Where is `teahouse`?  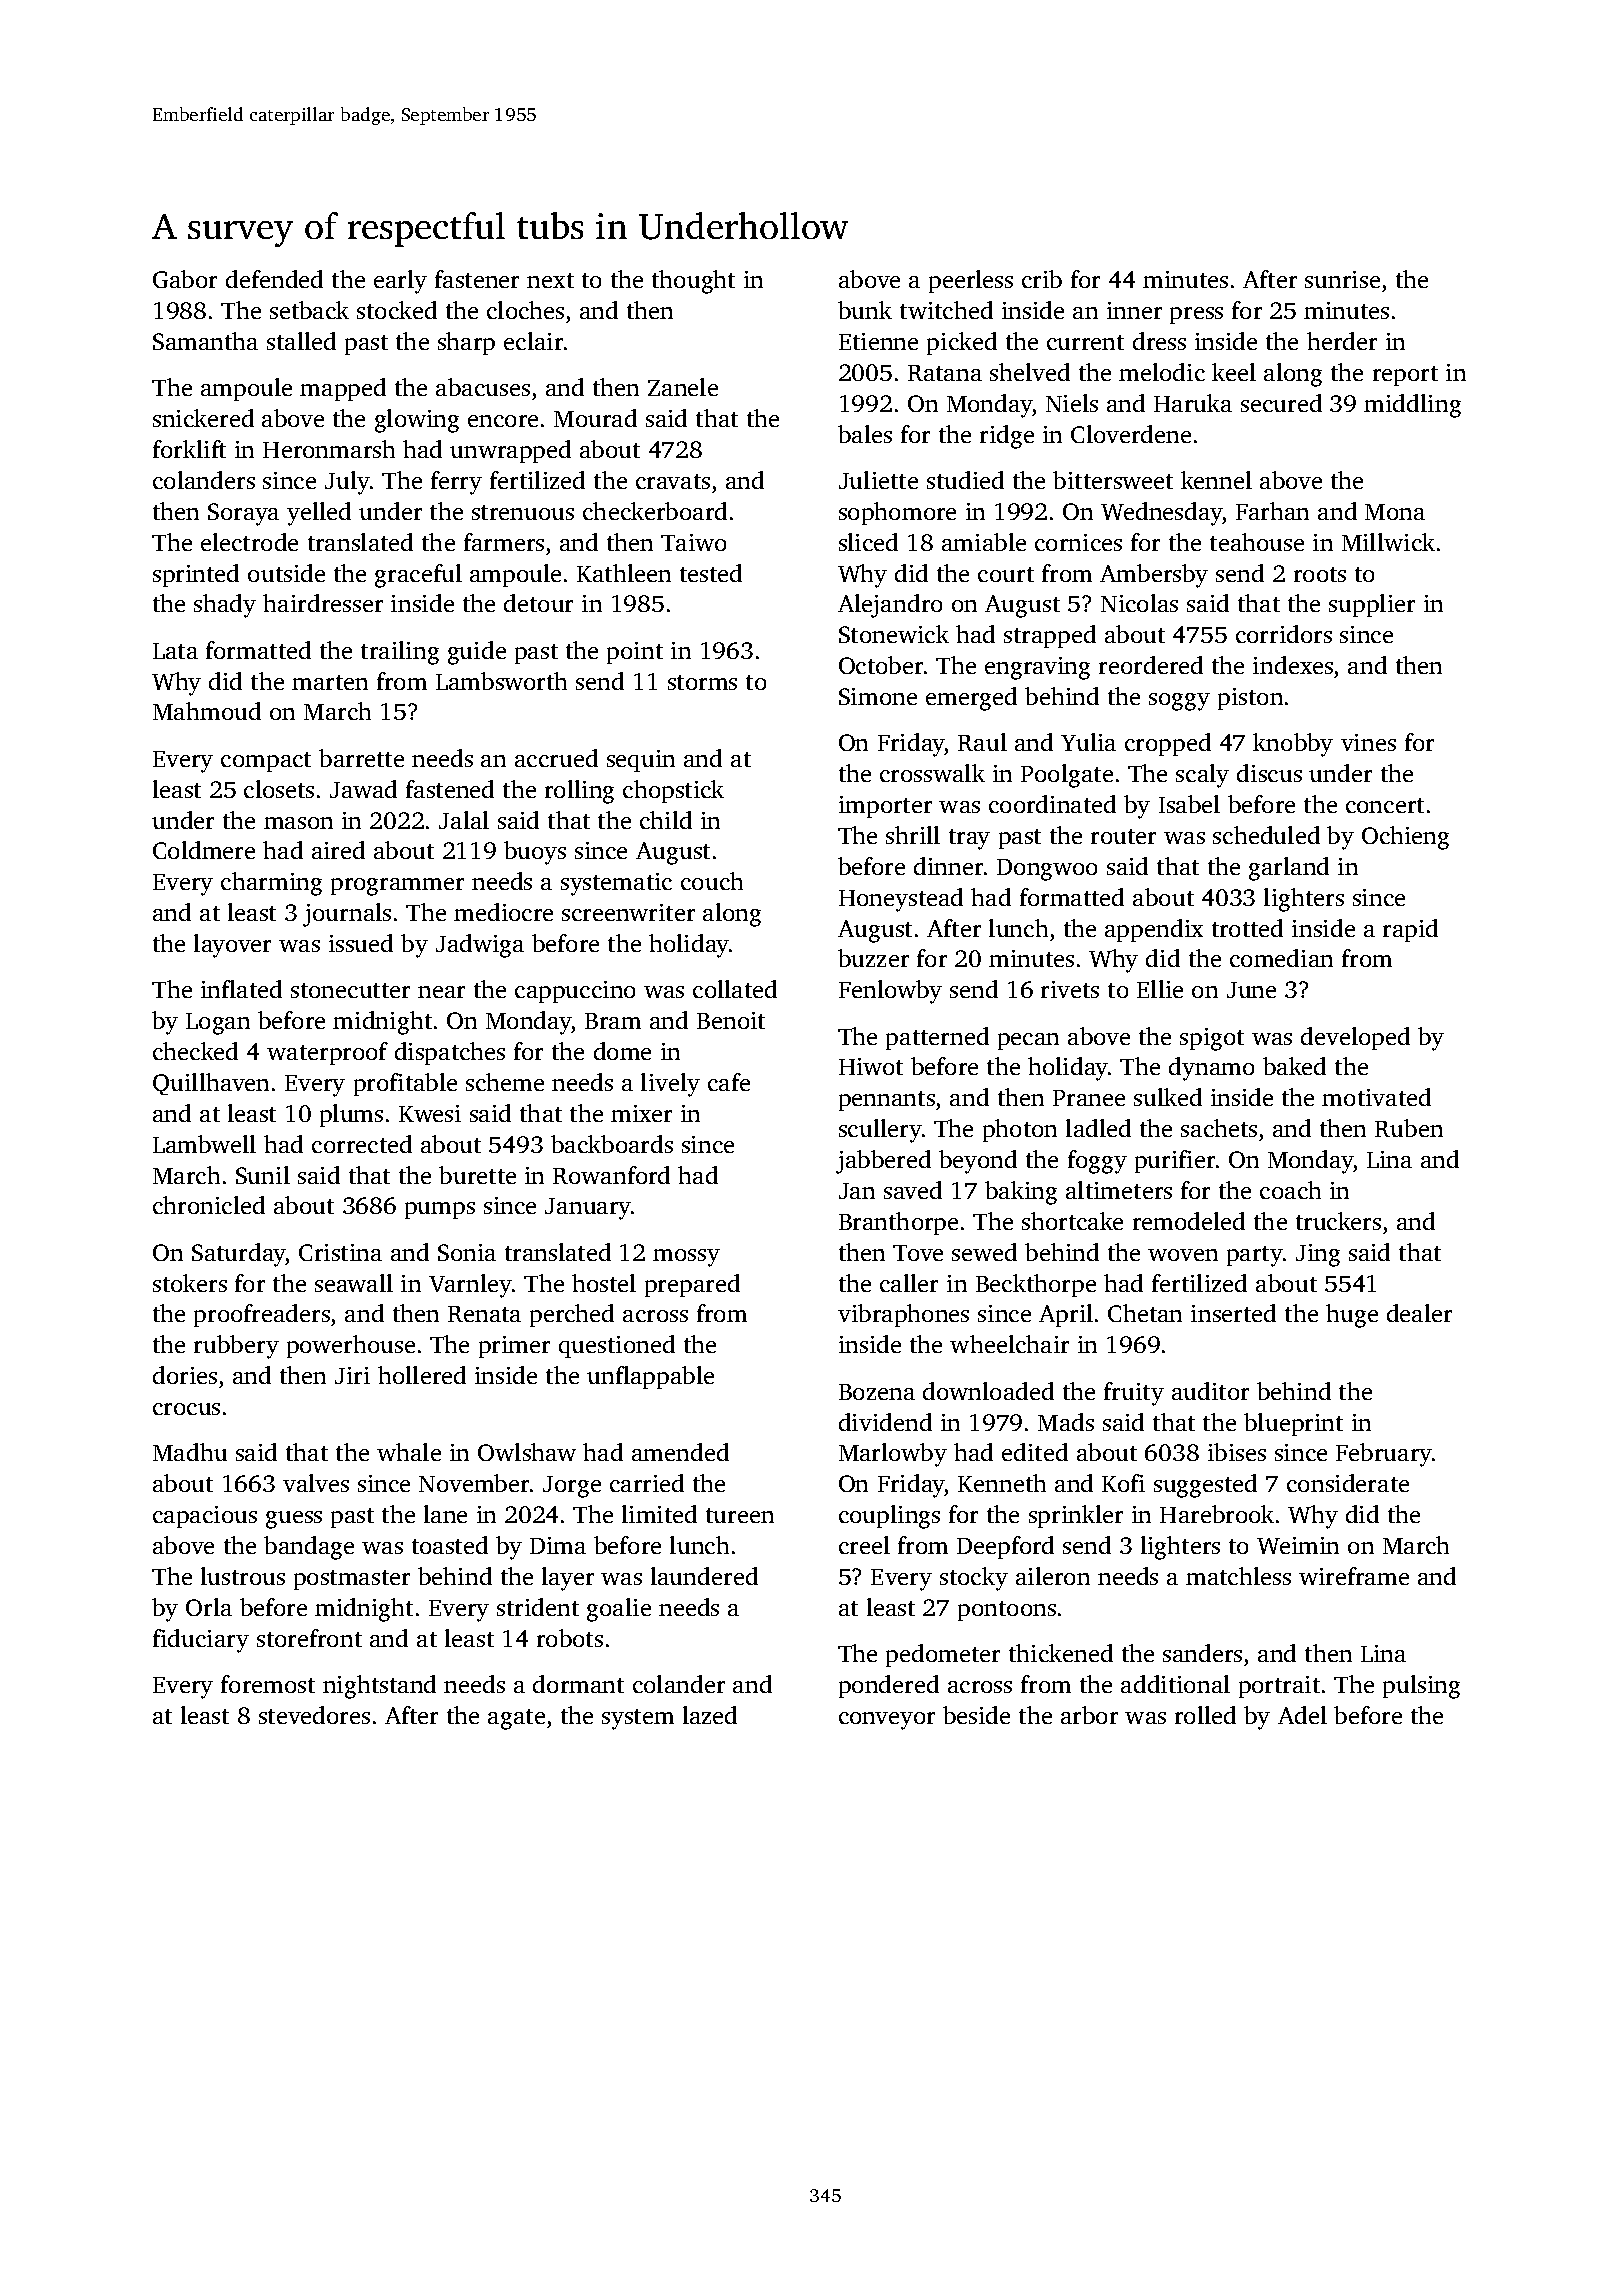
teahouse is located at coordinates (1257, 542).
